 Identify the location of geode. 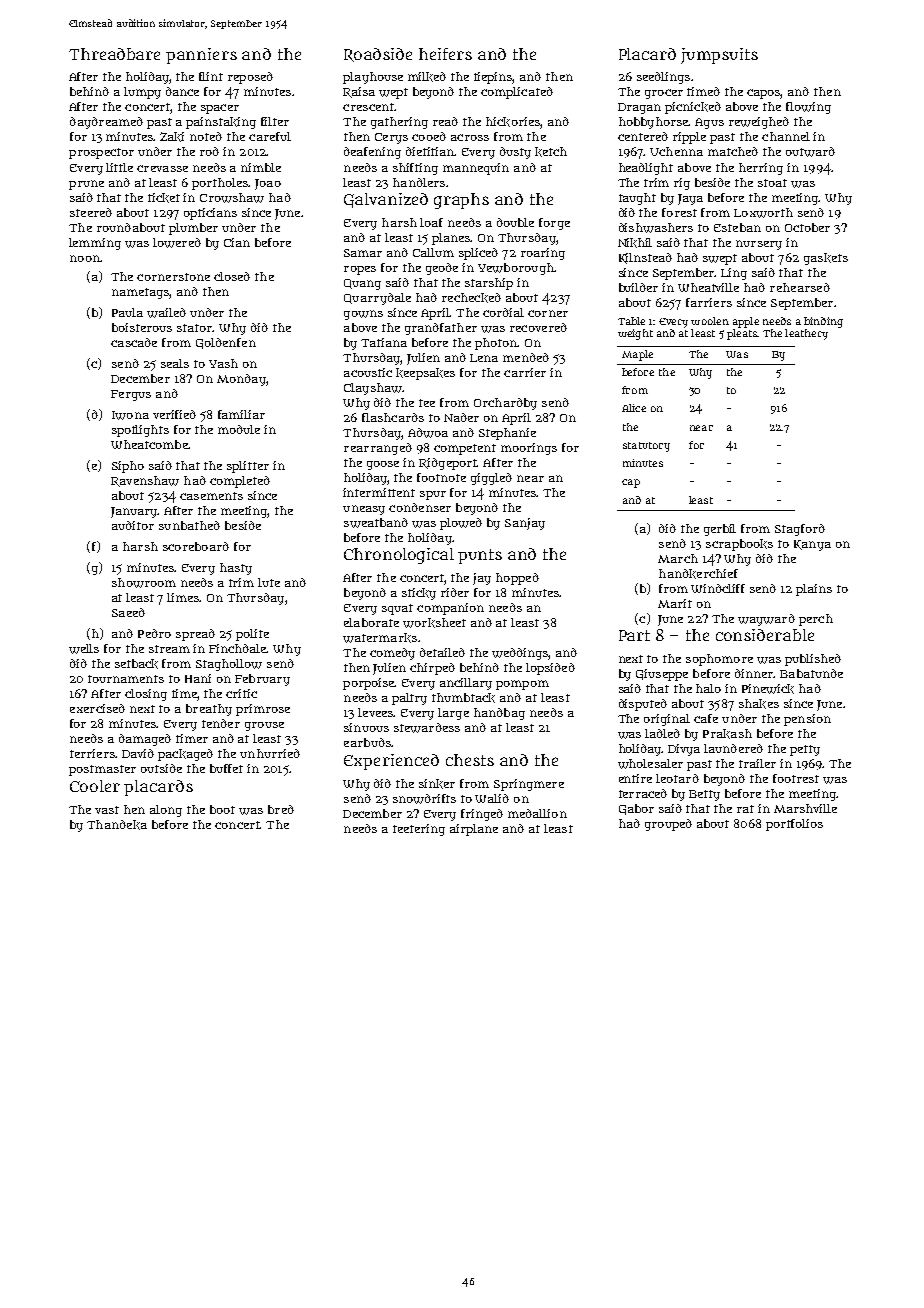
(442, 269).
